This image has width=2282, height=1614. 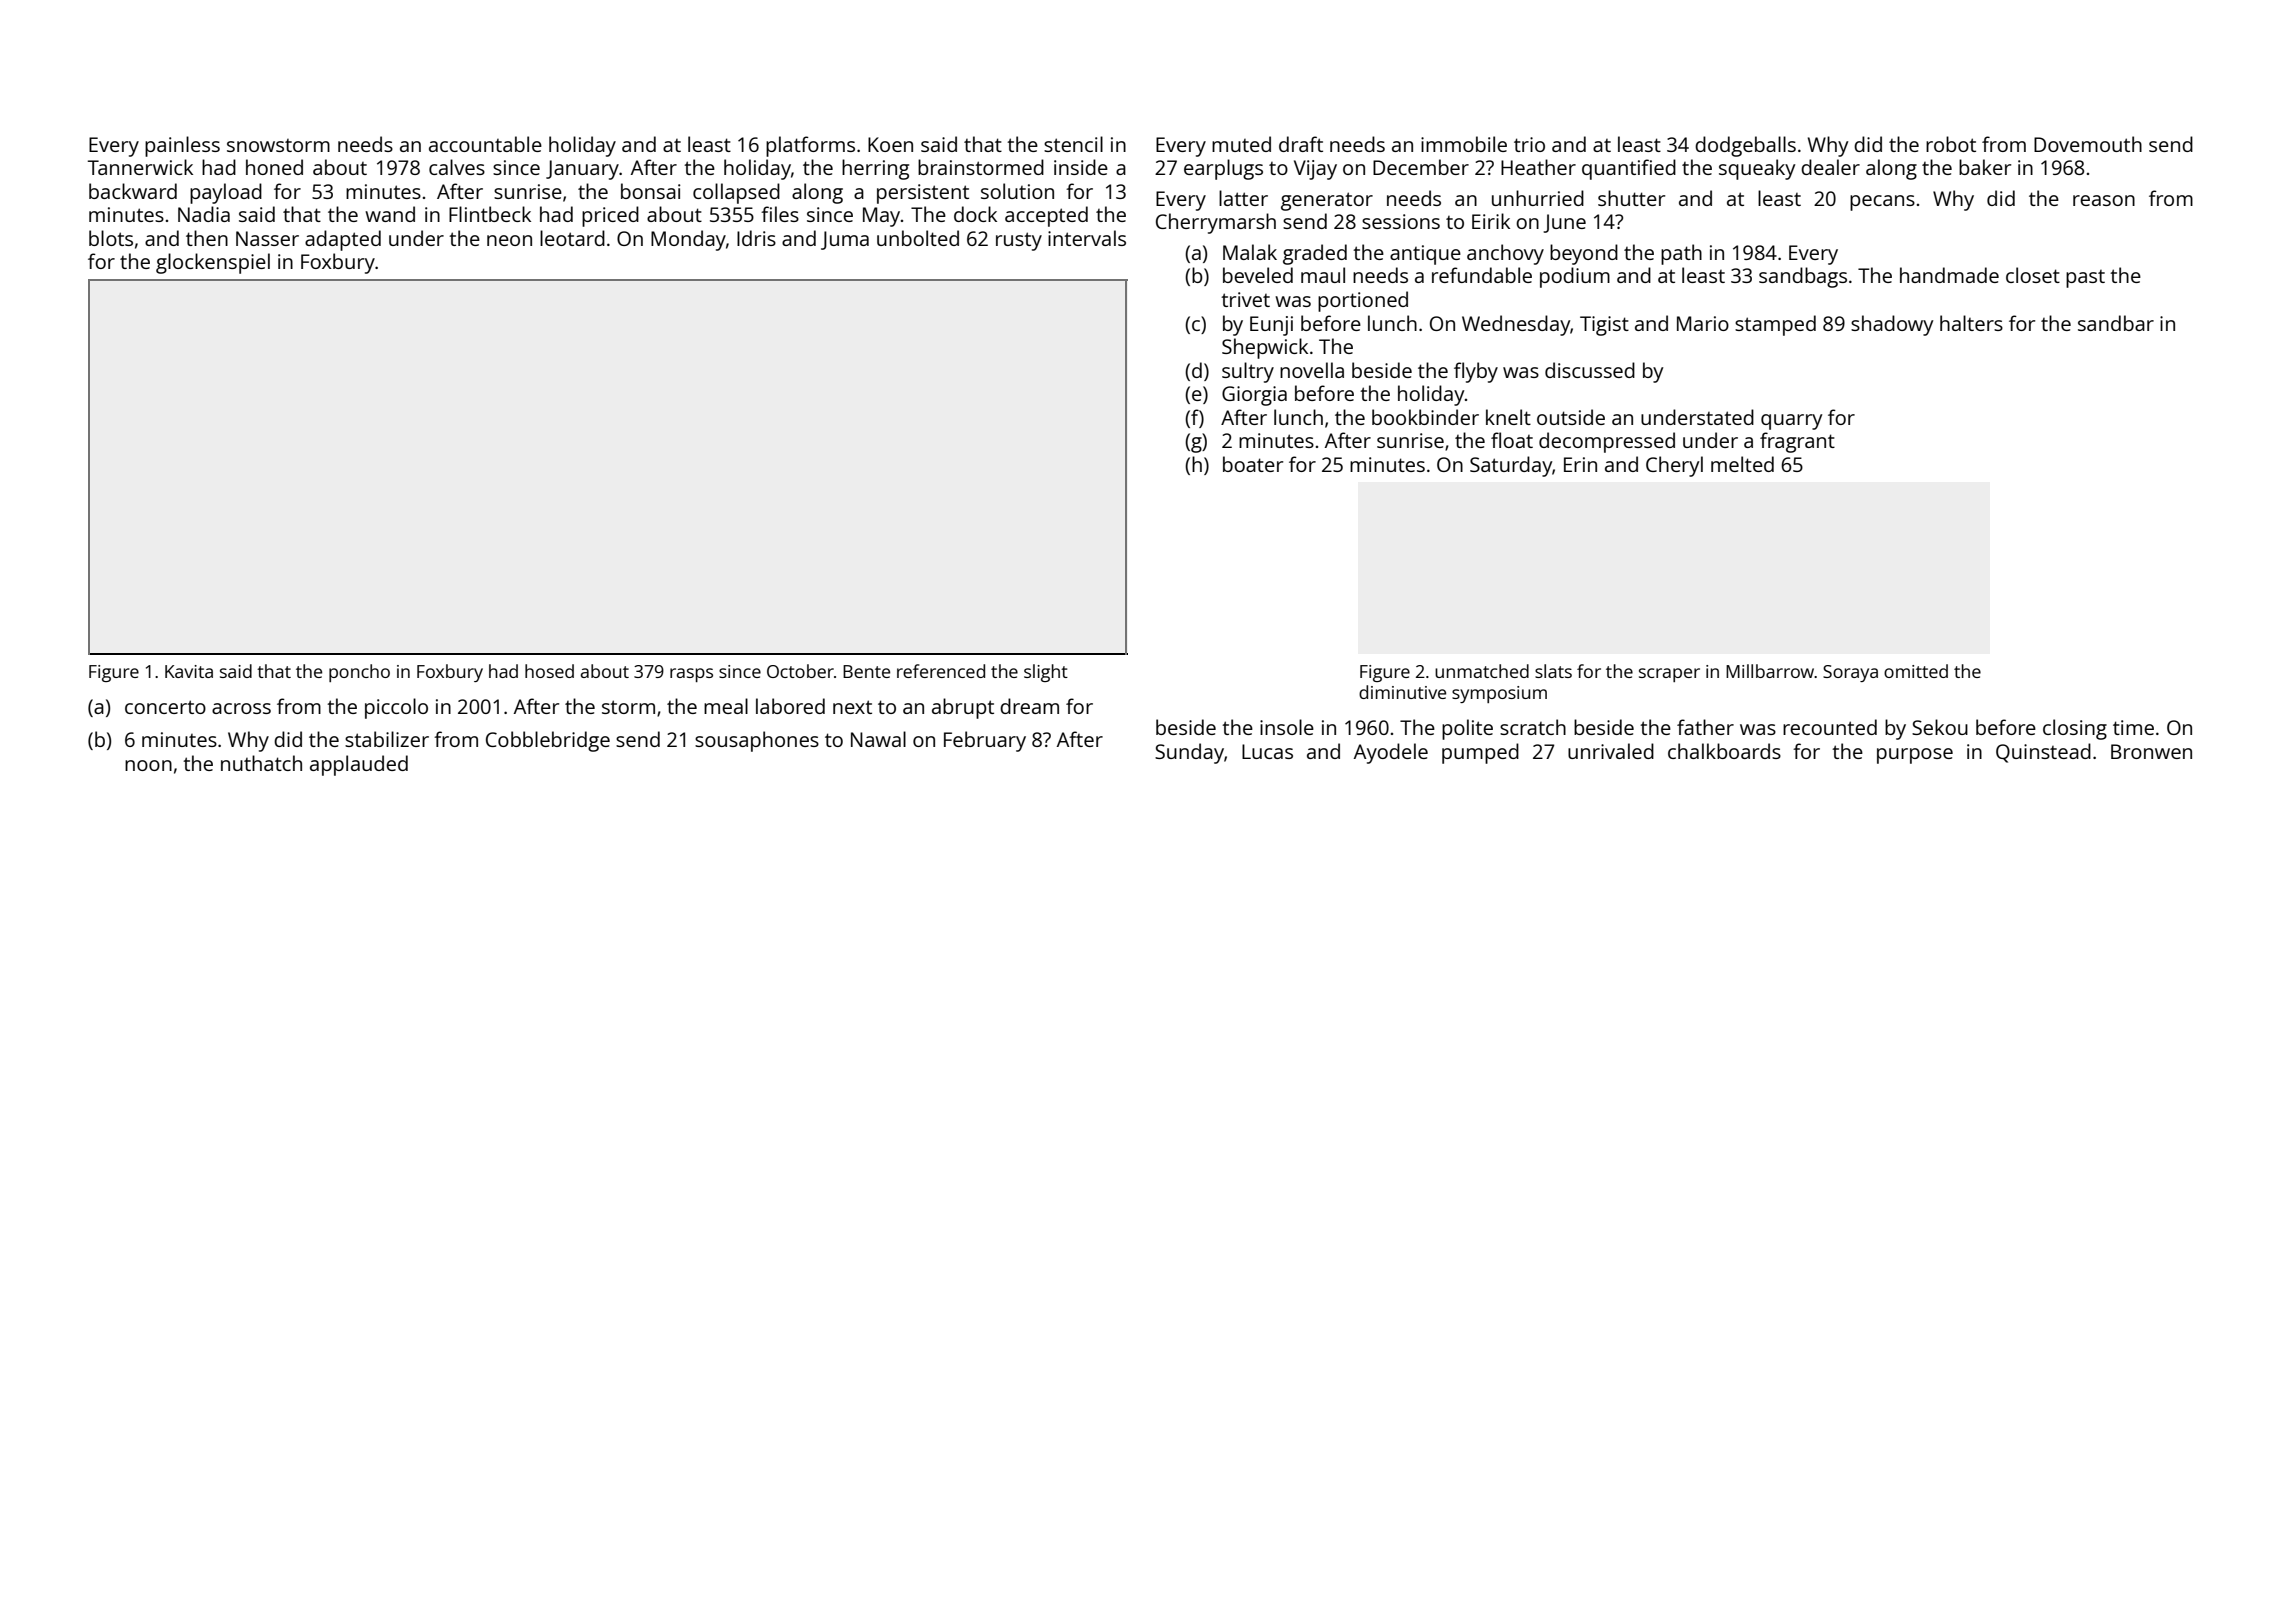 What do you see at coordinates (1253, 464) in the image?
I see `boater` at bounding box center [1253, 464].
